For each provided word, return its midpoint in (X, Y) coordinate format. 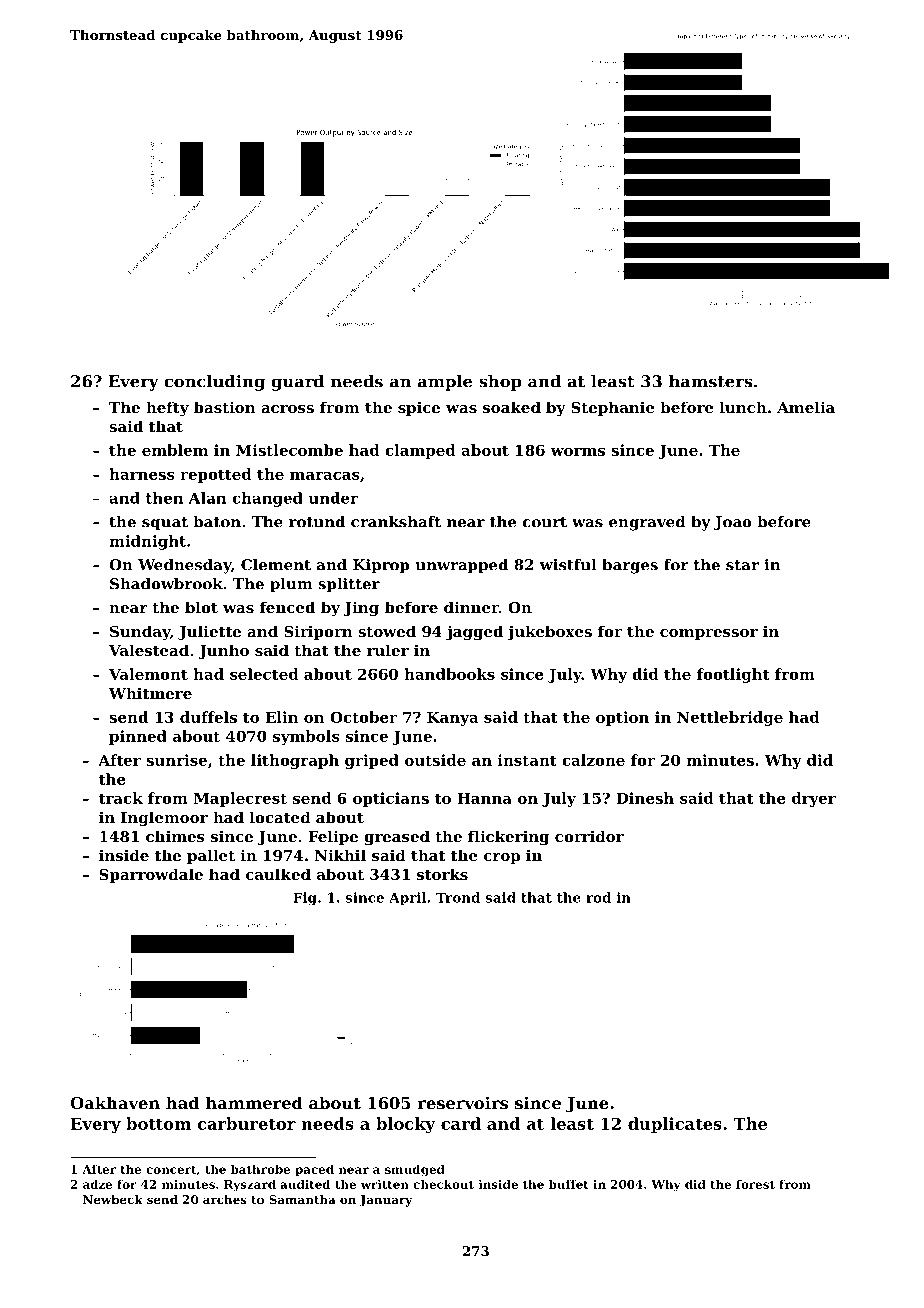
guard (297, 383)
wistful (568, 565)
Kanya (453, 719)
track (121, 798)
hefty (167, 409)
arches (225, 1199)
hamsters (710, 381)
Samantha (302, 1199)
